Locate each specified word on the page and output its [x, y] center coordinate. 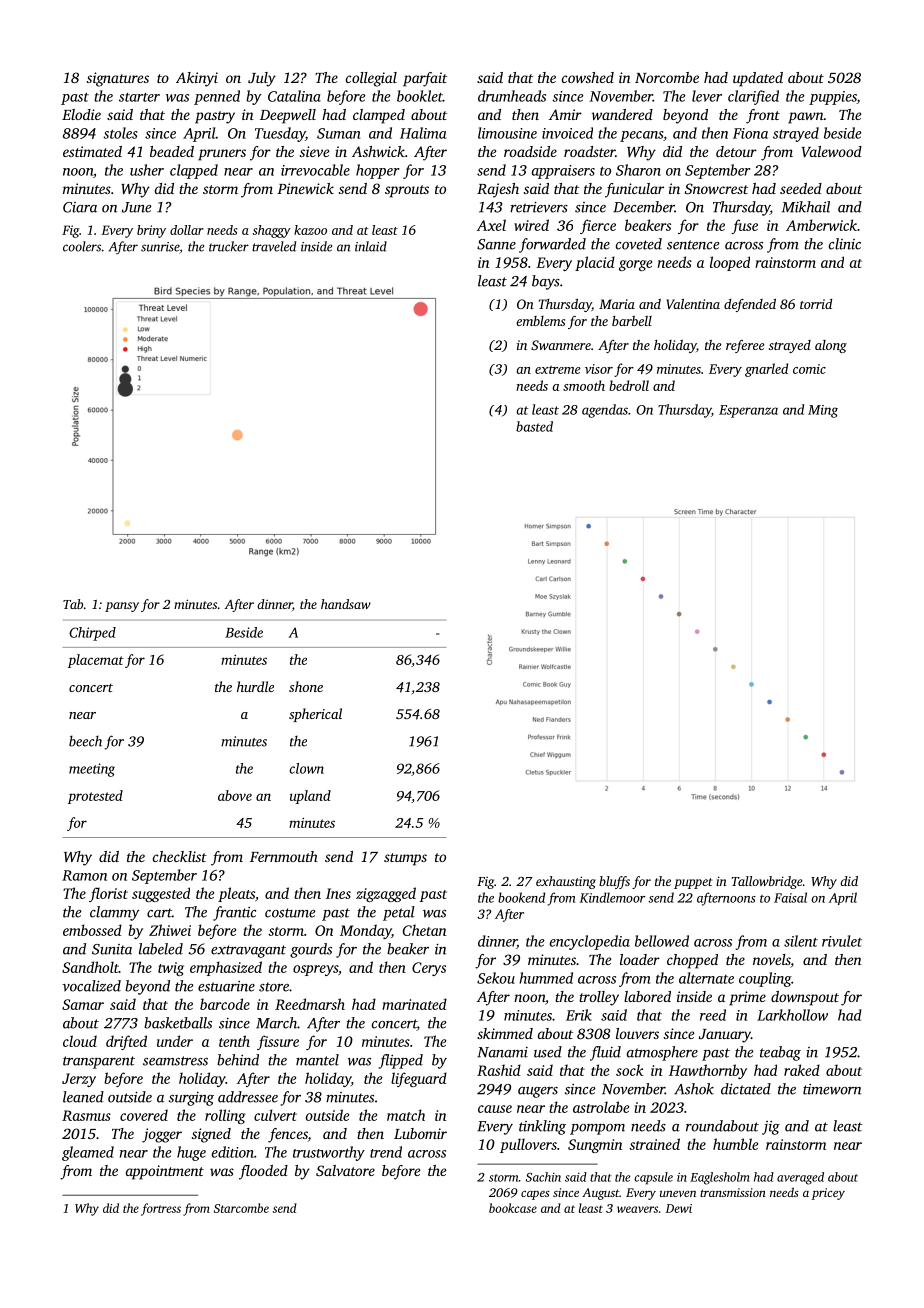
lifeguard [419, 1079]
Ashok [694, 1089]
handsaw [346, 604]
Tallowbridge [766, 882]
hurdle [255, 686]
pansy [122, 607]
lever [707, 96]
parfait [425, 79]
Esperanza [748, 411]
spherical [315, 715]
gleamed [88, 1153]
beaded [172, 151]
